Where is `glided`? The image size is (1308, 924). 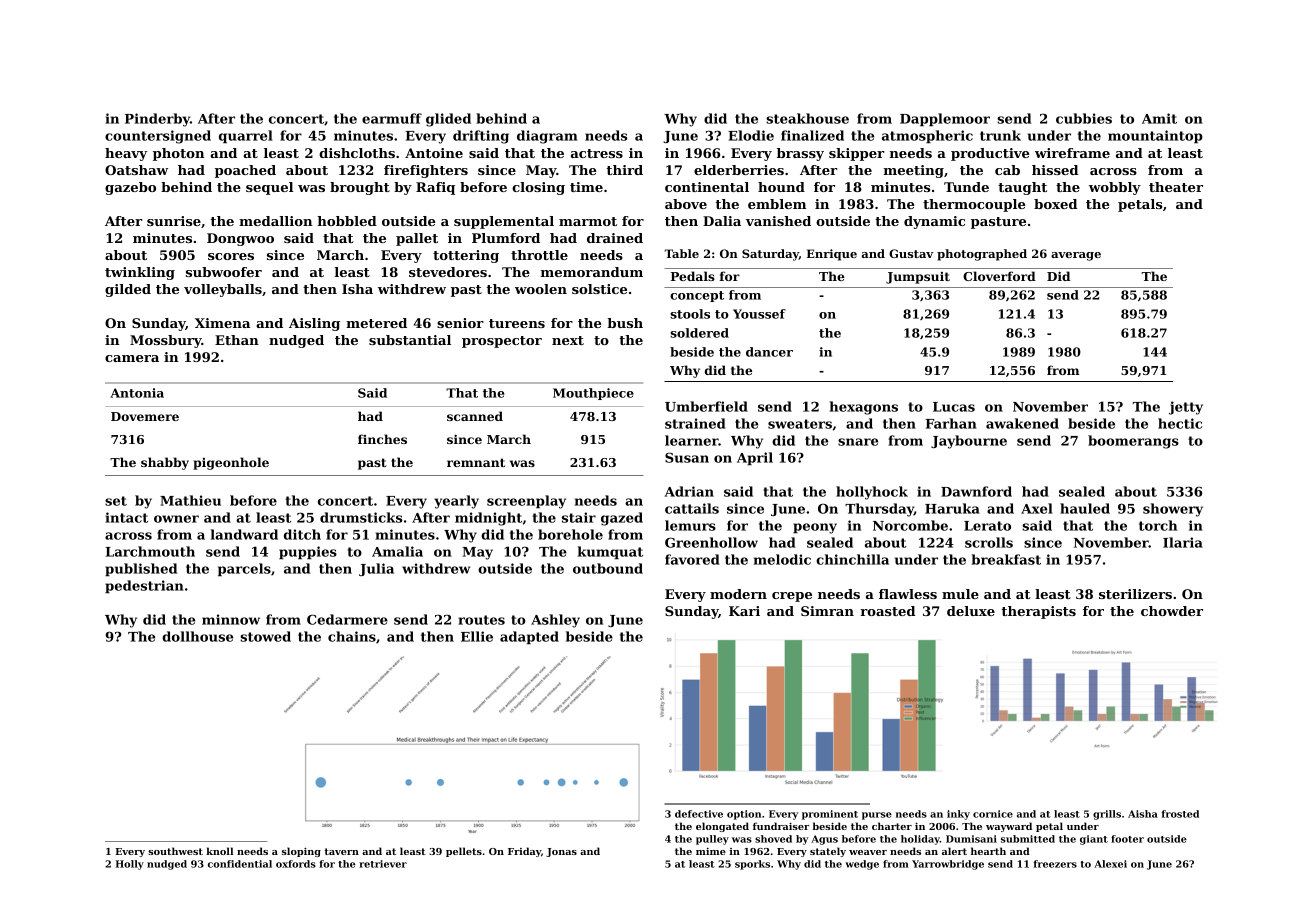
glided is located at coordinates (448, 120).
